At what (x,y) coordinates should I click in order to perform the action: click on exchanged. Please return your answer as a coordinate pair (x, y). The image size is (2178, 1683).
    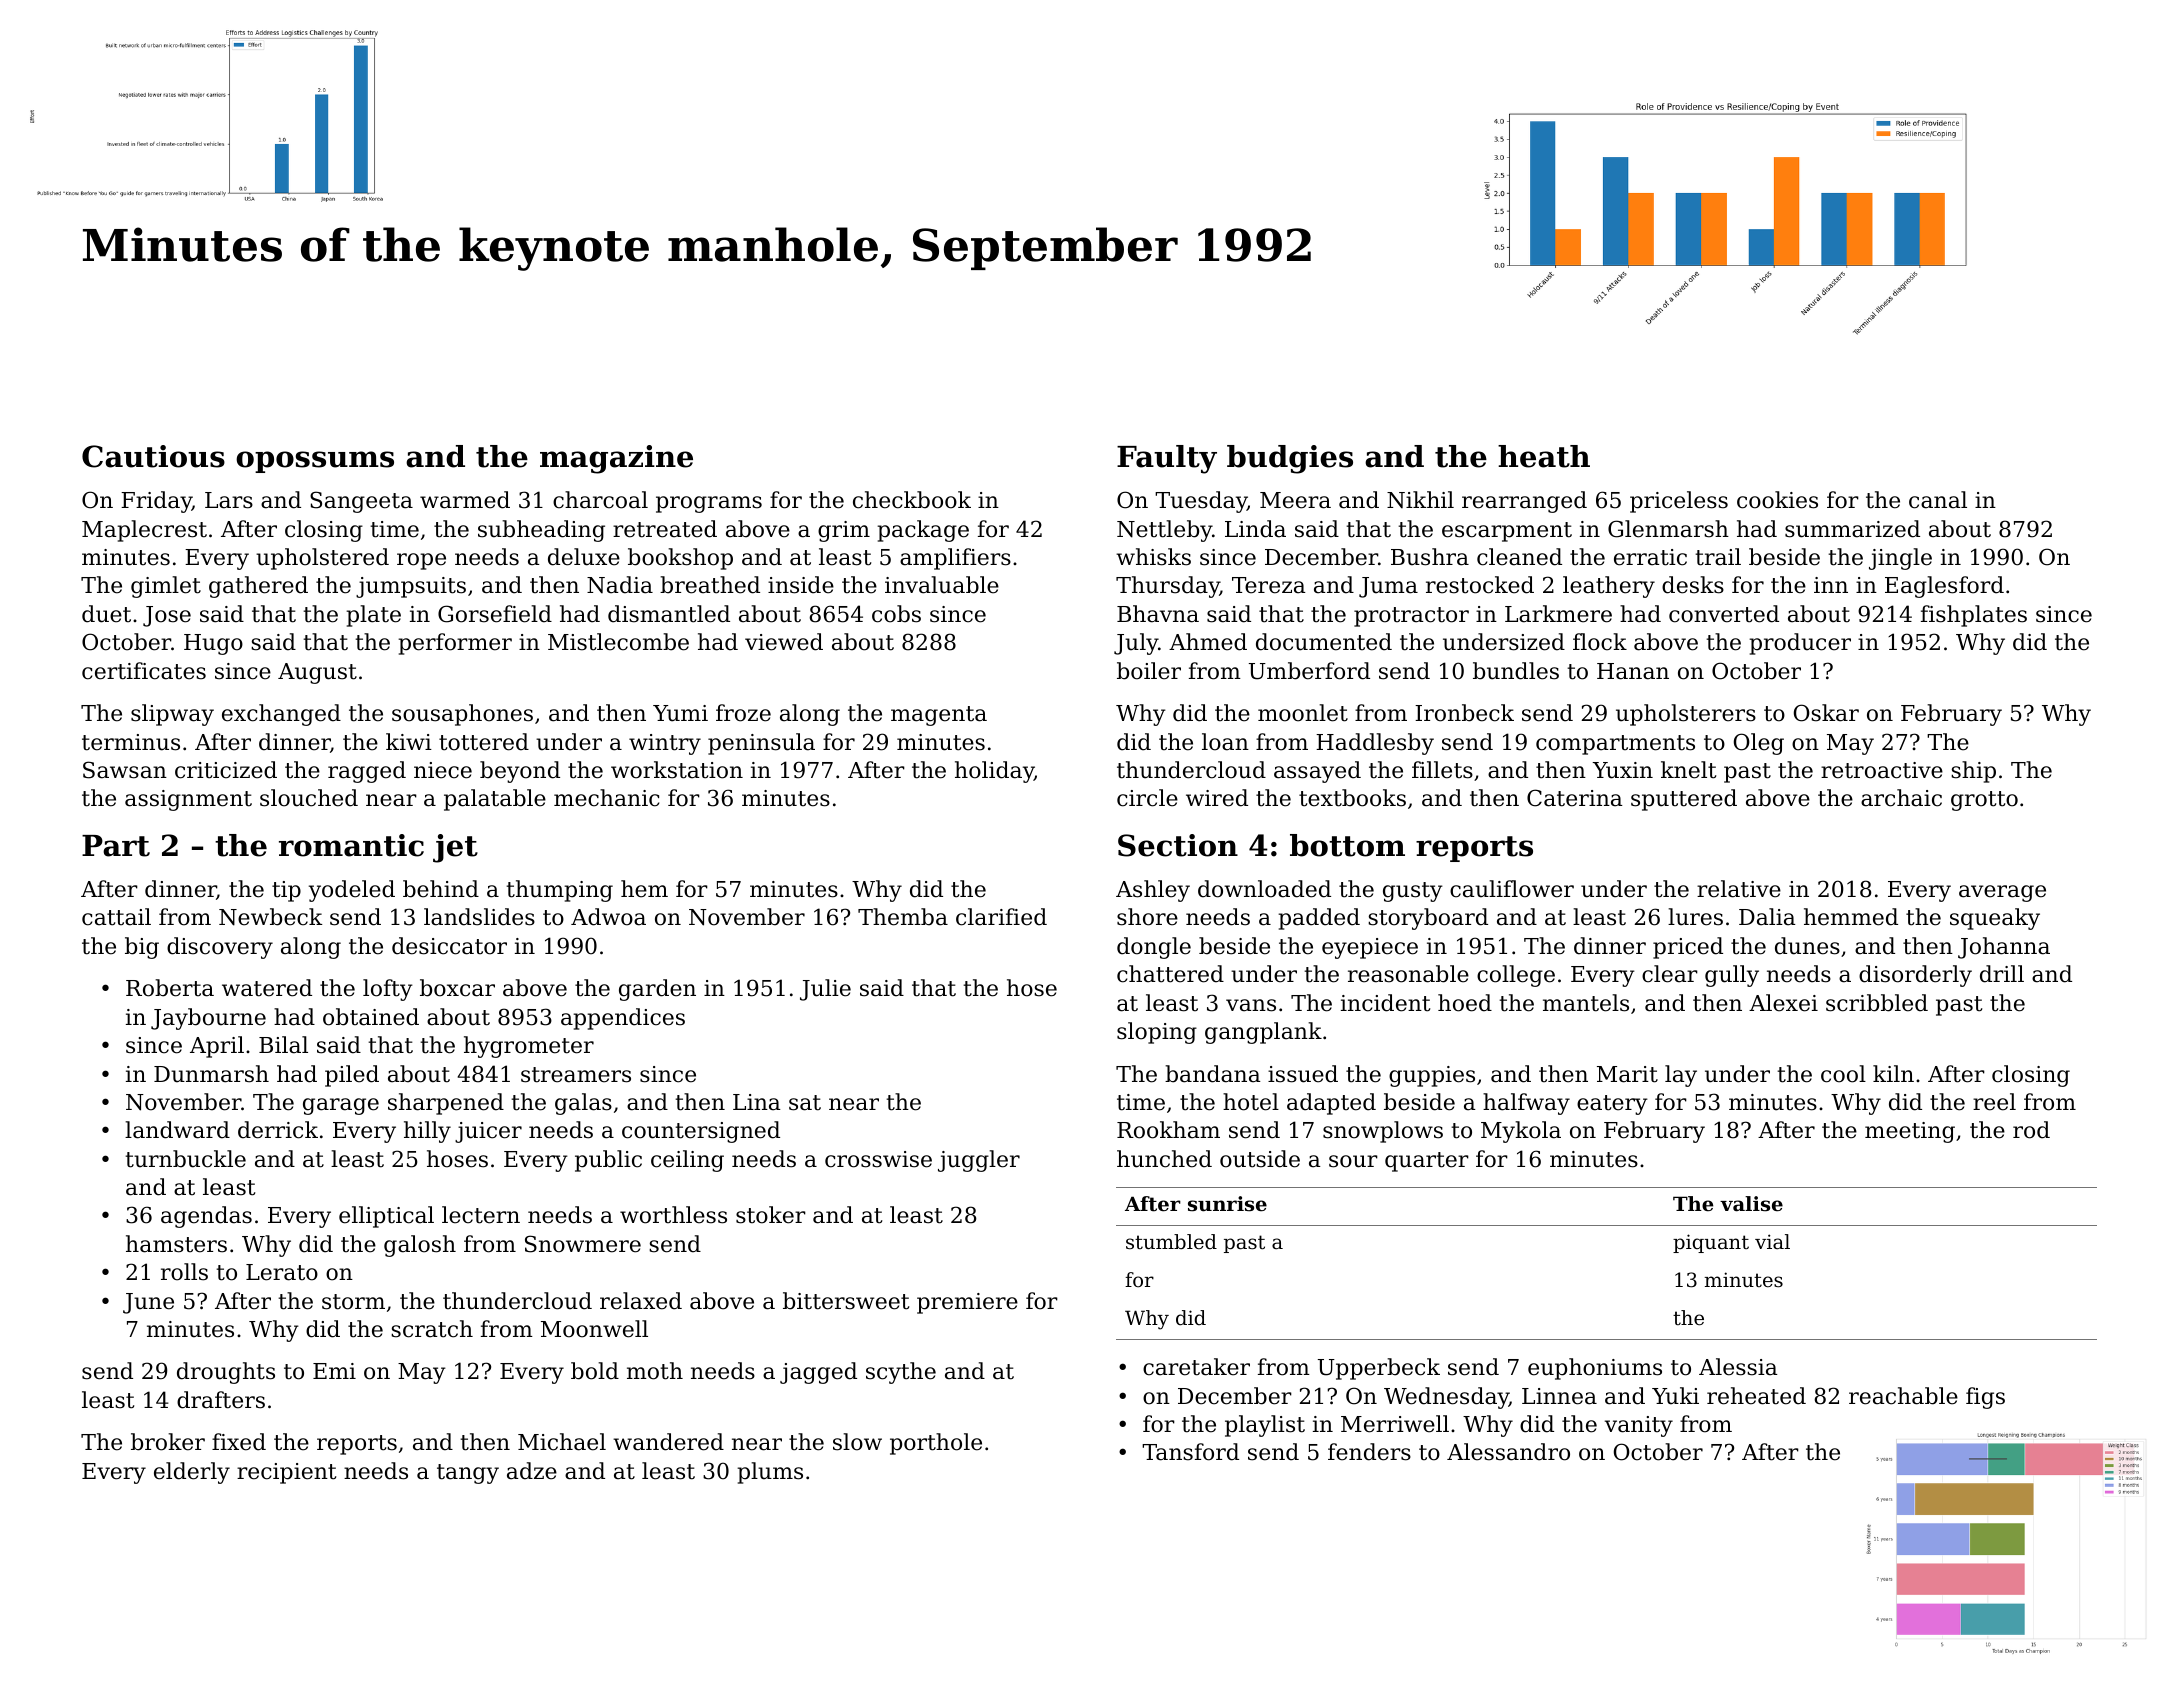
    Looking at the image, I should click on (281, 715).
